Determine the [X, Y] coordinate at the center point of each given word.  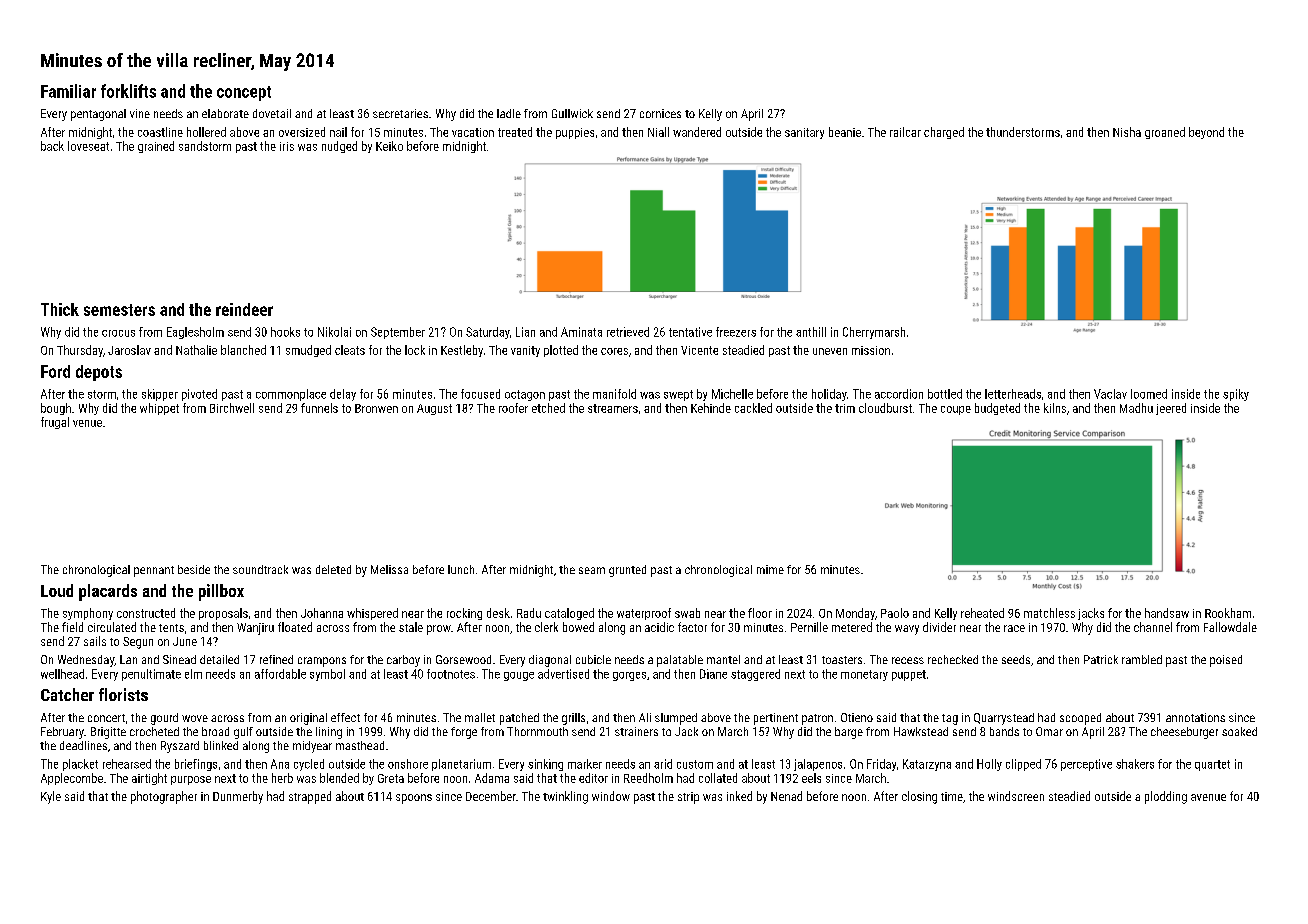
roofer [513, 408]
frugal [55, 423]
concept [244, 93]
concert [106, 718]
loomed [1149, 394]
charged [944, 133]
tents [171, 628]
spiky [1236, 395]
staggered [755, 675]
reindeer [244, 309]
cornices [660, 113]
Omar [1049, 731]
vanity [525, 351]
